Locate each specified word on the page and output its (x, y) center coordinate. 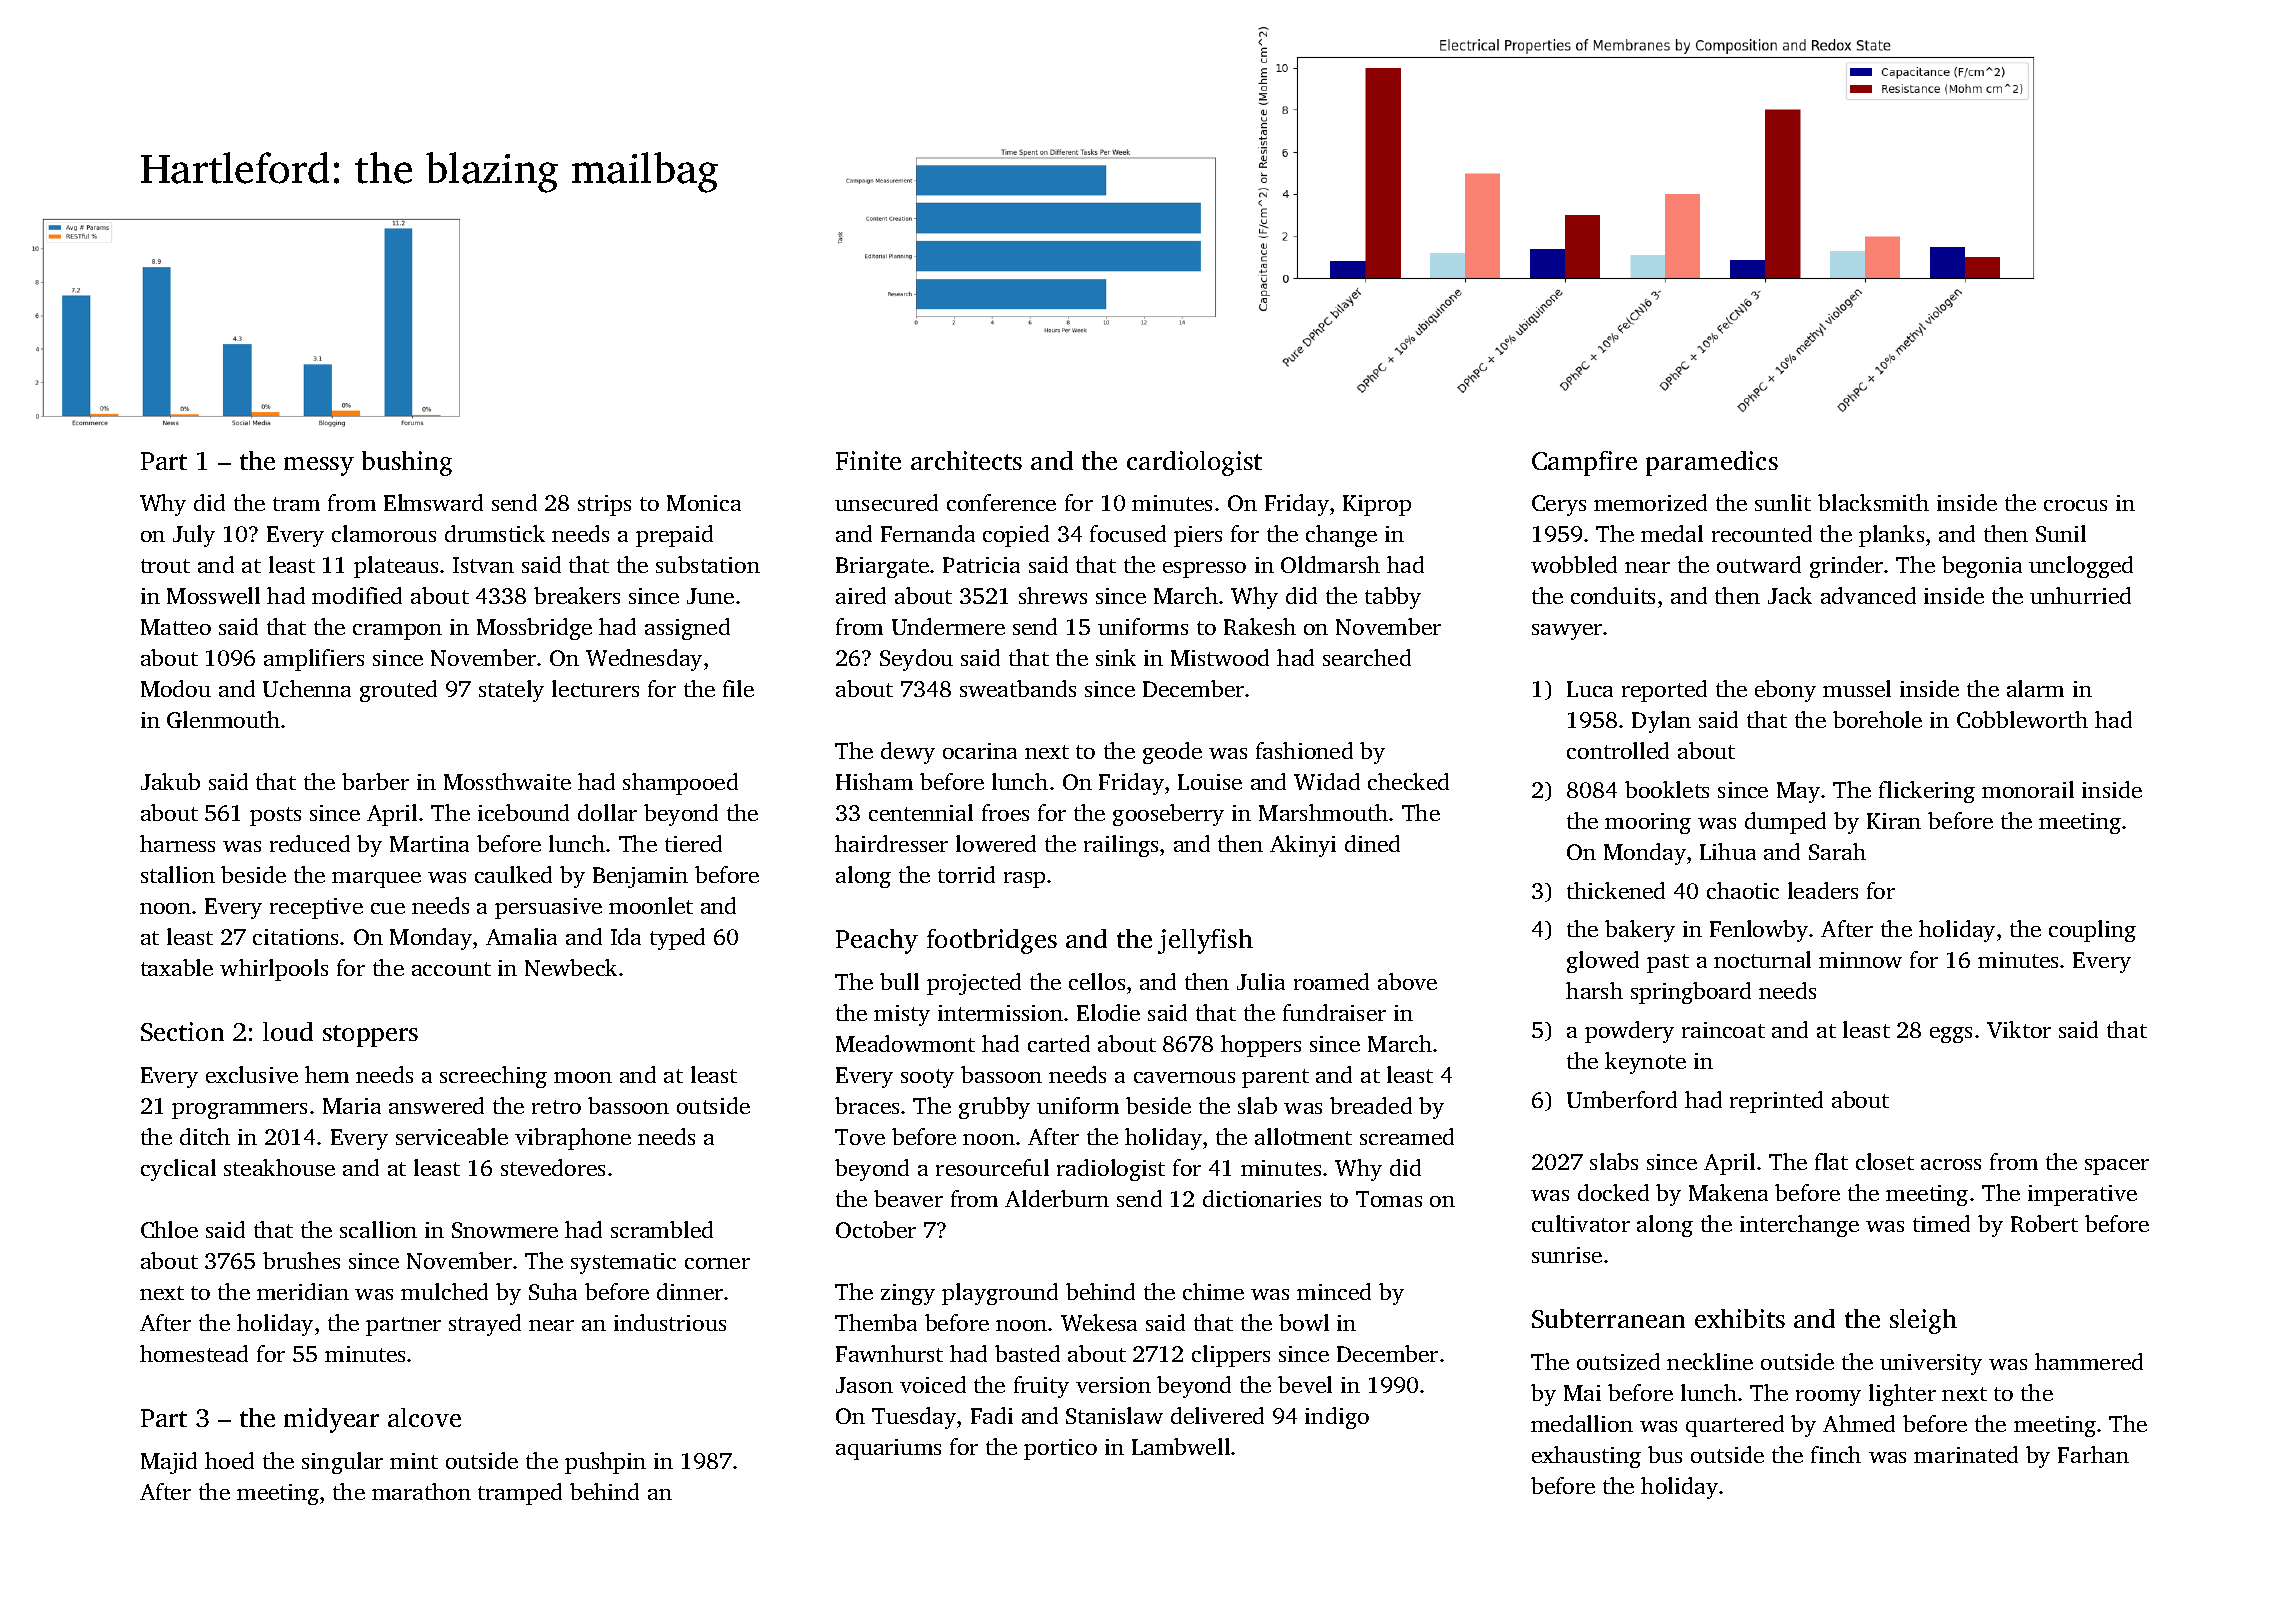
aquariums (888, 1449)
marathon (421, 1491)
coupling (2092, 931)
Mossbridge (534, 629)
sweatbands (1018, 688)
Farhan (2093, 1454)
